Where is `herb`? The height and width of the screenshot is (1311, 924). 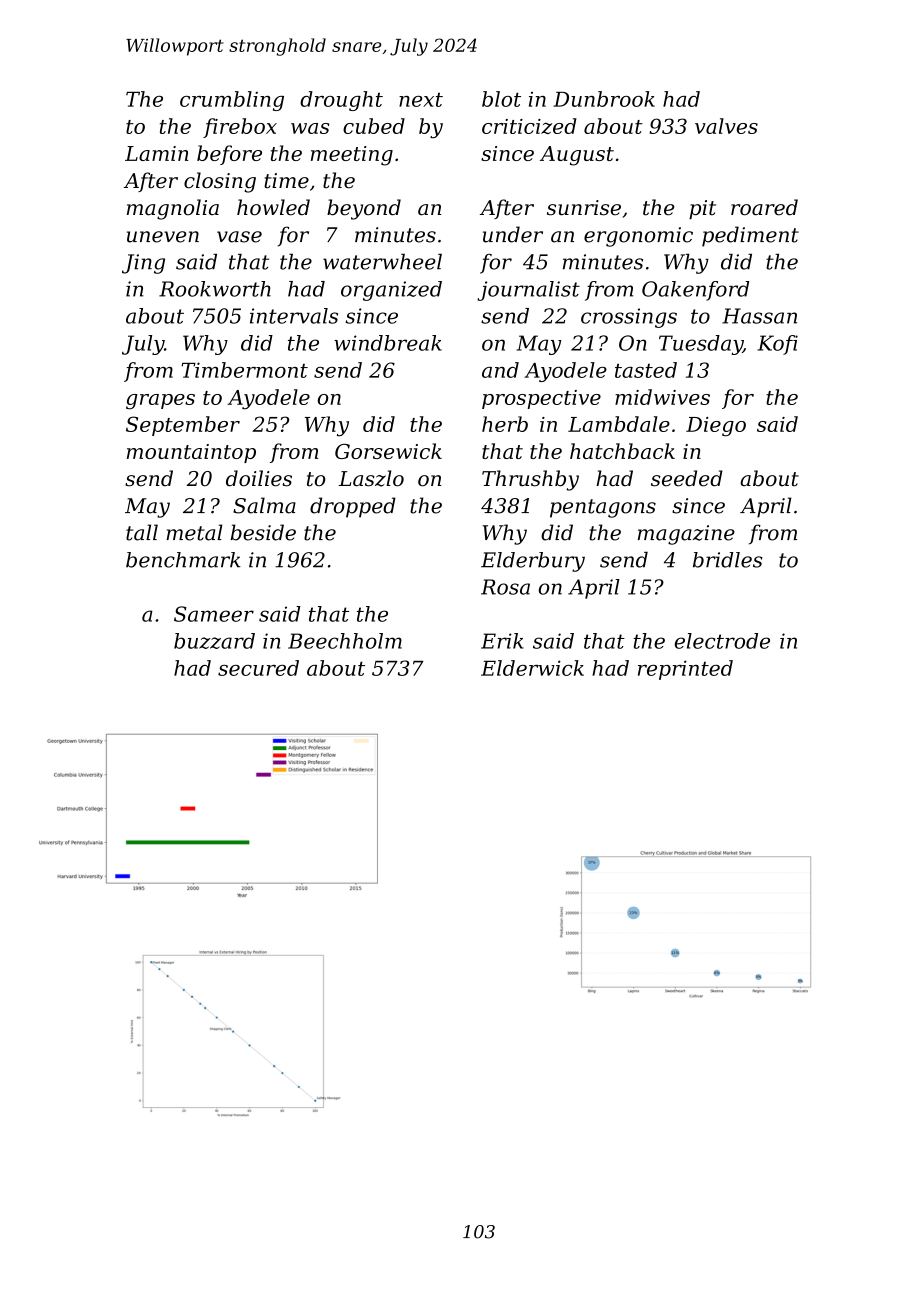
herb is located at coordinates (505, 424).
